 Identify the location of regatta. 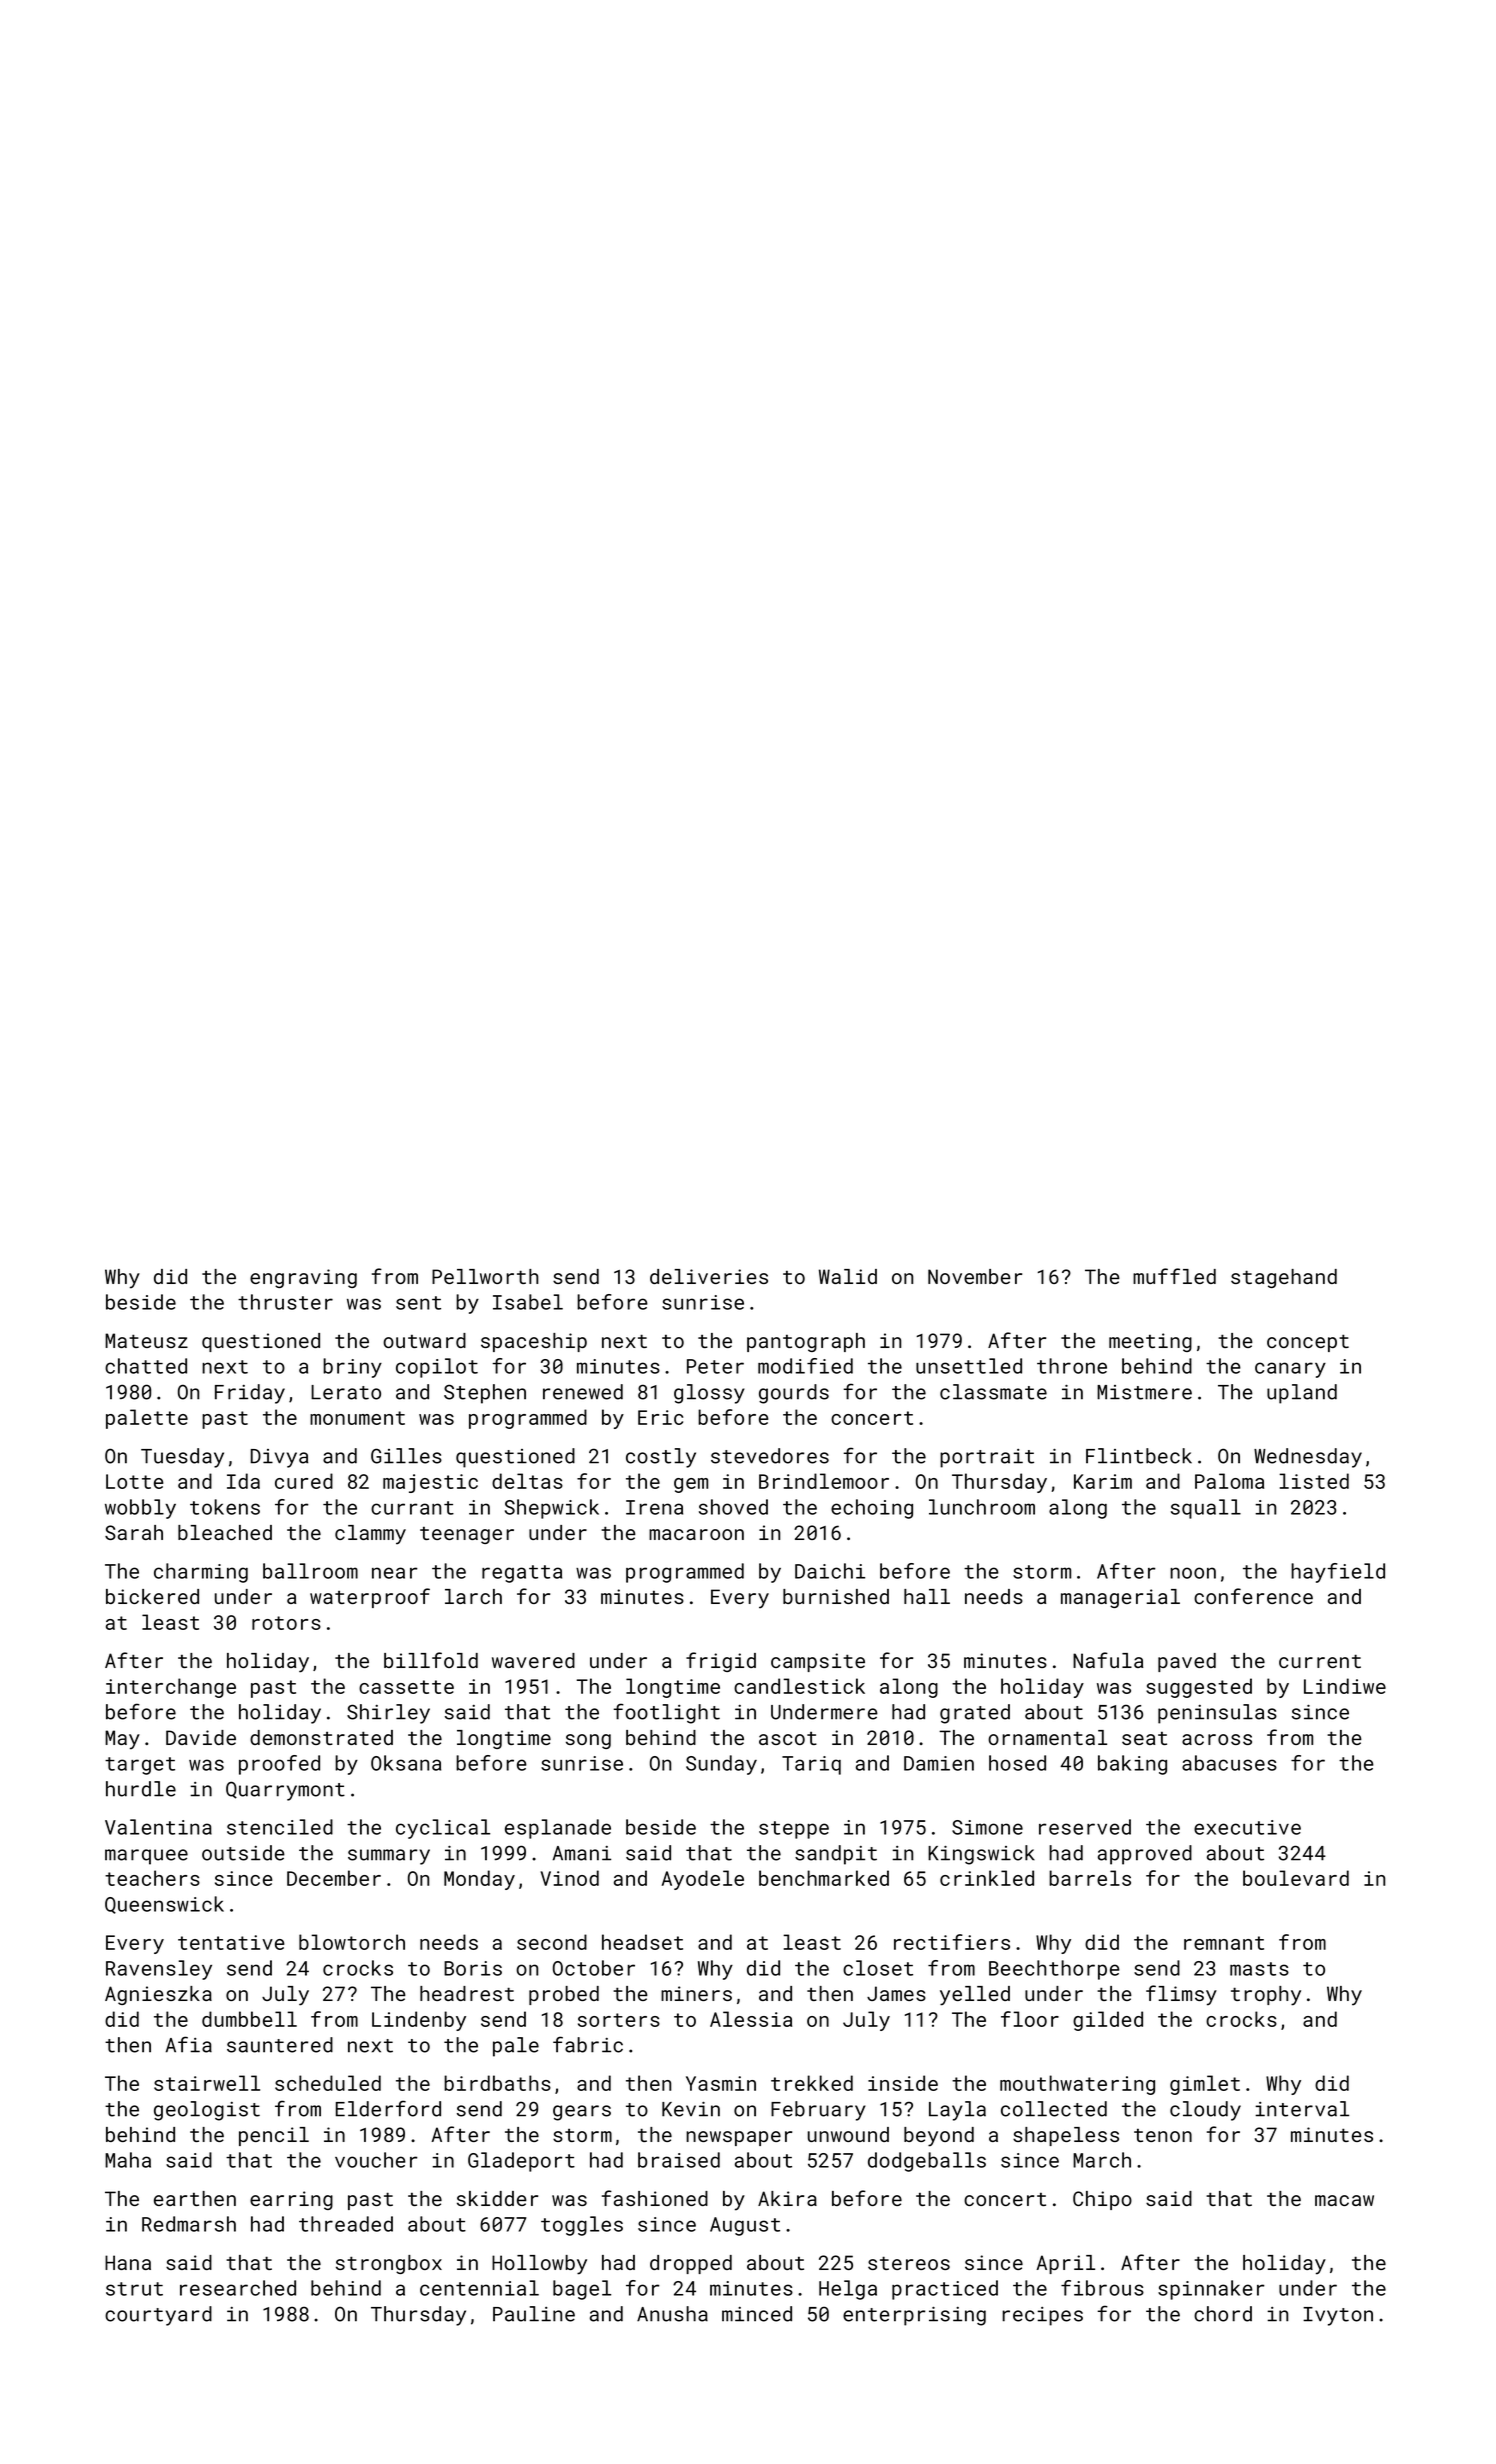
(522, 1574).
